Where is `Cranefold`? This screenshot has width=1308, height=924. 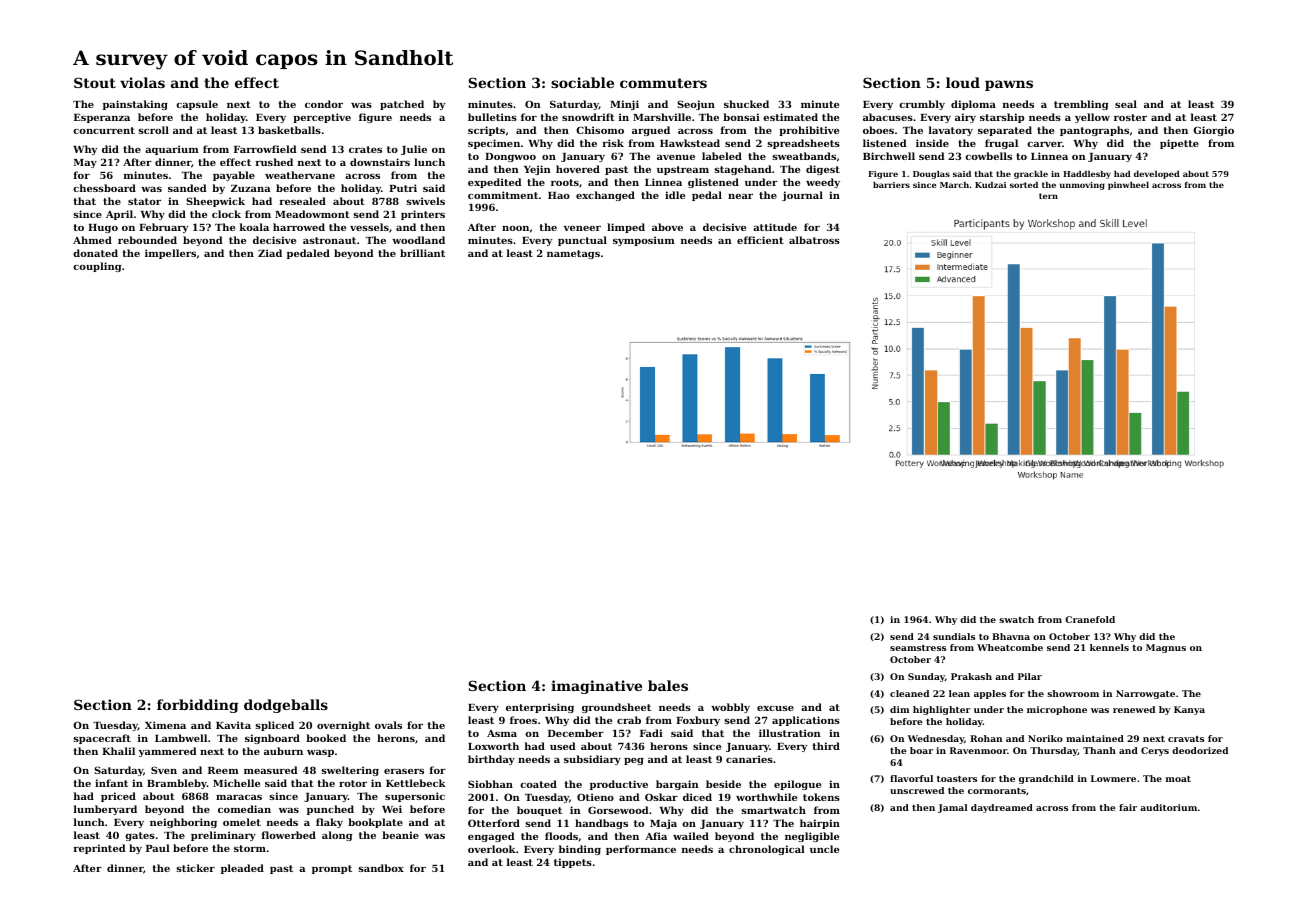
Cranefold is located at coordinates (1090, 619).
